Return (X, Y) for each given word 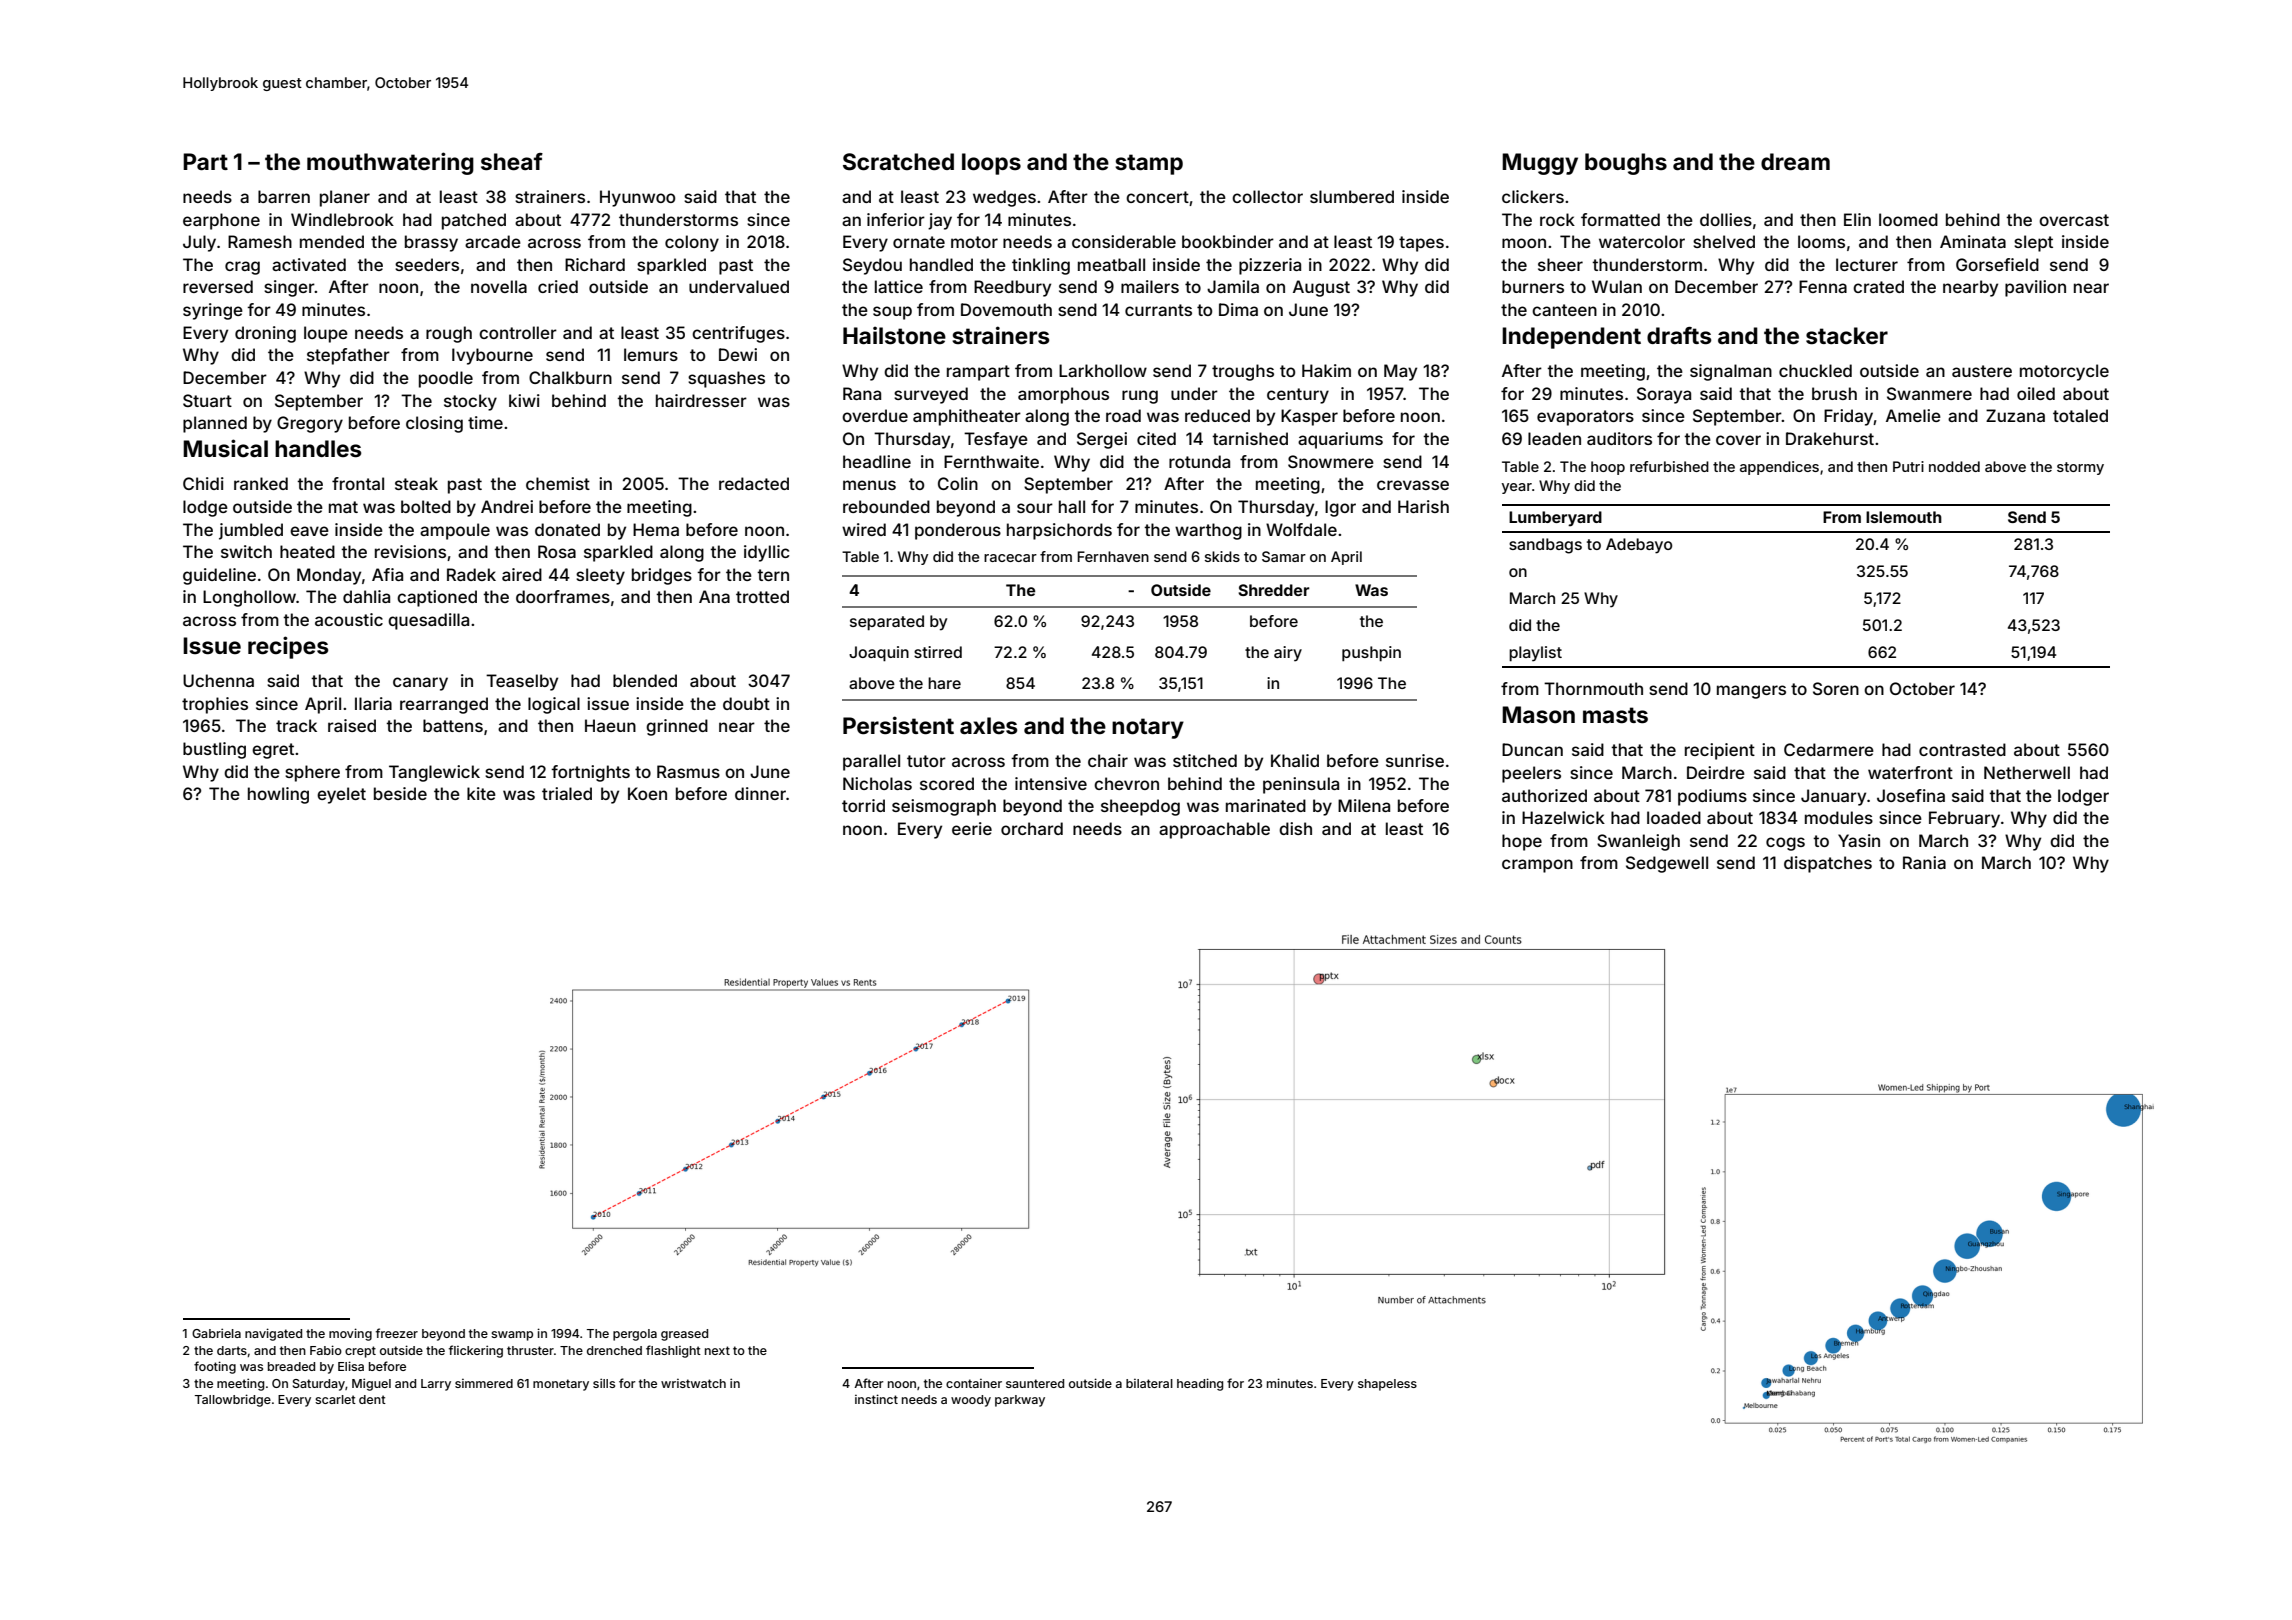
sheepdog (1140, 807)
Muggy (1540, 164)
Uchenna (218, 680)
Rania (1924, 862)
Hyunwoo (637, 198)
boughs (1626, 164)
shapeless (1387, 1385)
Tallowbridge (233, 1400)
